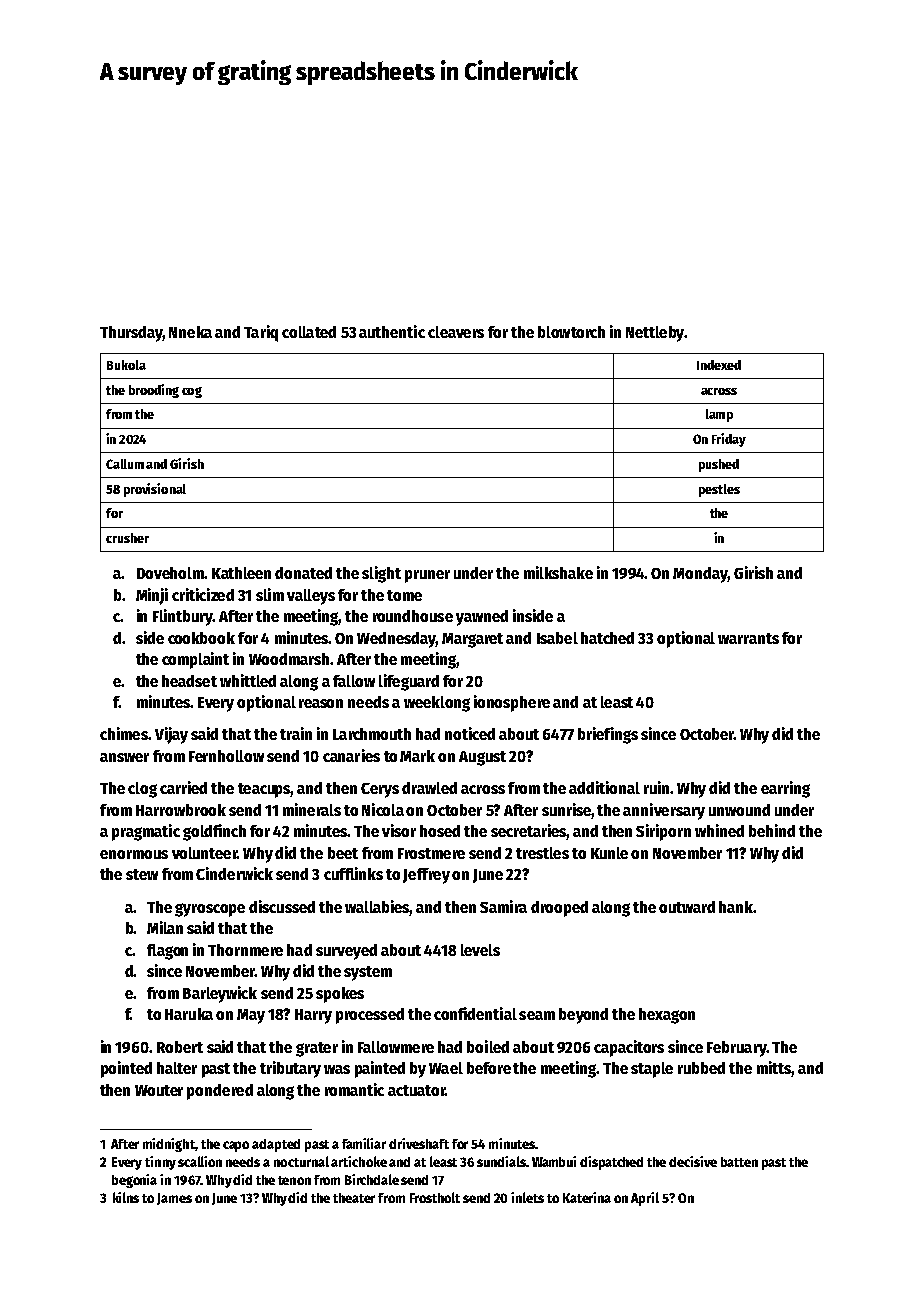 Image resolution: width=924 pixels, height=1308 pixels. I want to click on Nettleby, so click(655, 334).
